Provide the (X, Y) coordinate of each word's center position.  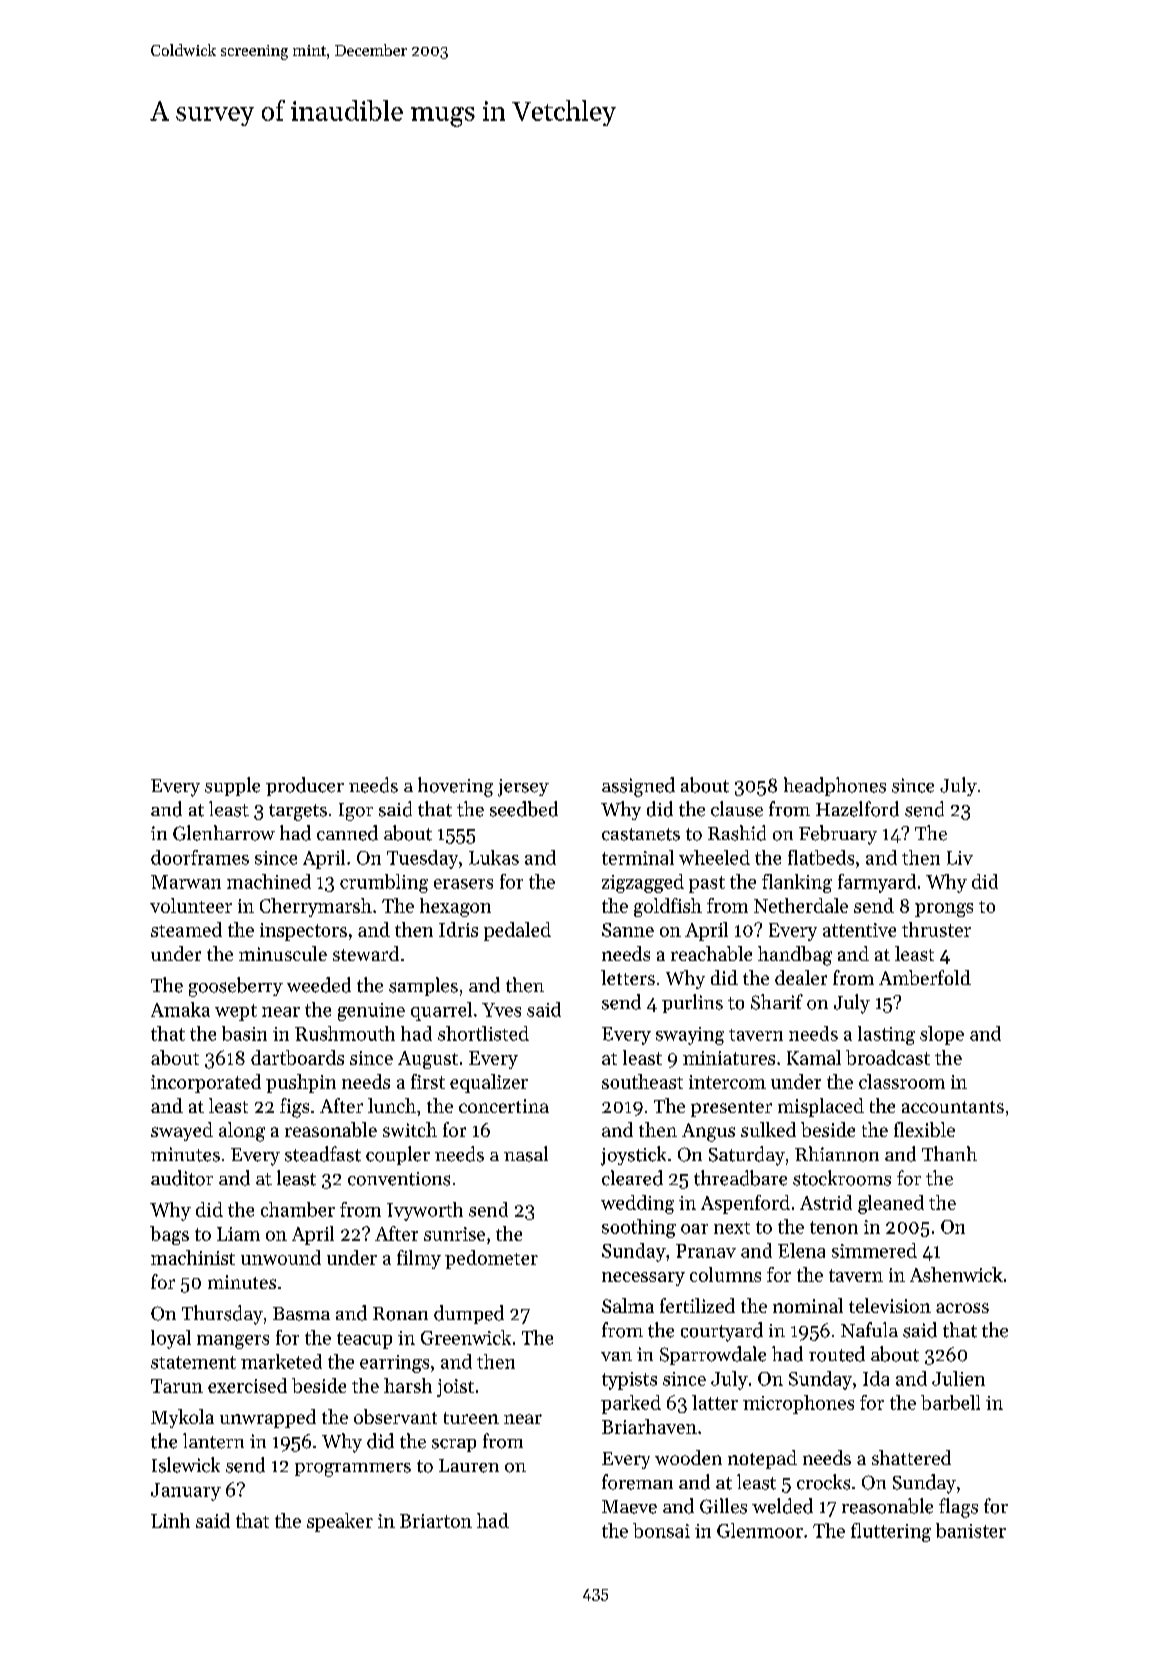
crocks (823, 1482)
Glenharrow (224, 833)
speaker (340, 1522)
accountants (953, 1107)
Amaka (180, 1009)
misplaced (821, 1107)
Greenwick (466, 1337)
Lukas (494, 857)
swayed (182, 1131)
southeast (642, 1081)
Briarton (436, 1521)
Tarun (177, 1386)
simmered (874, 1250)
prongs (944, 910)
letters (628, 977)
